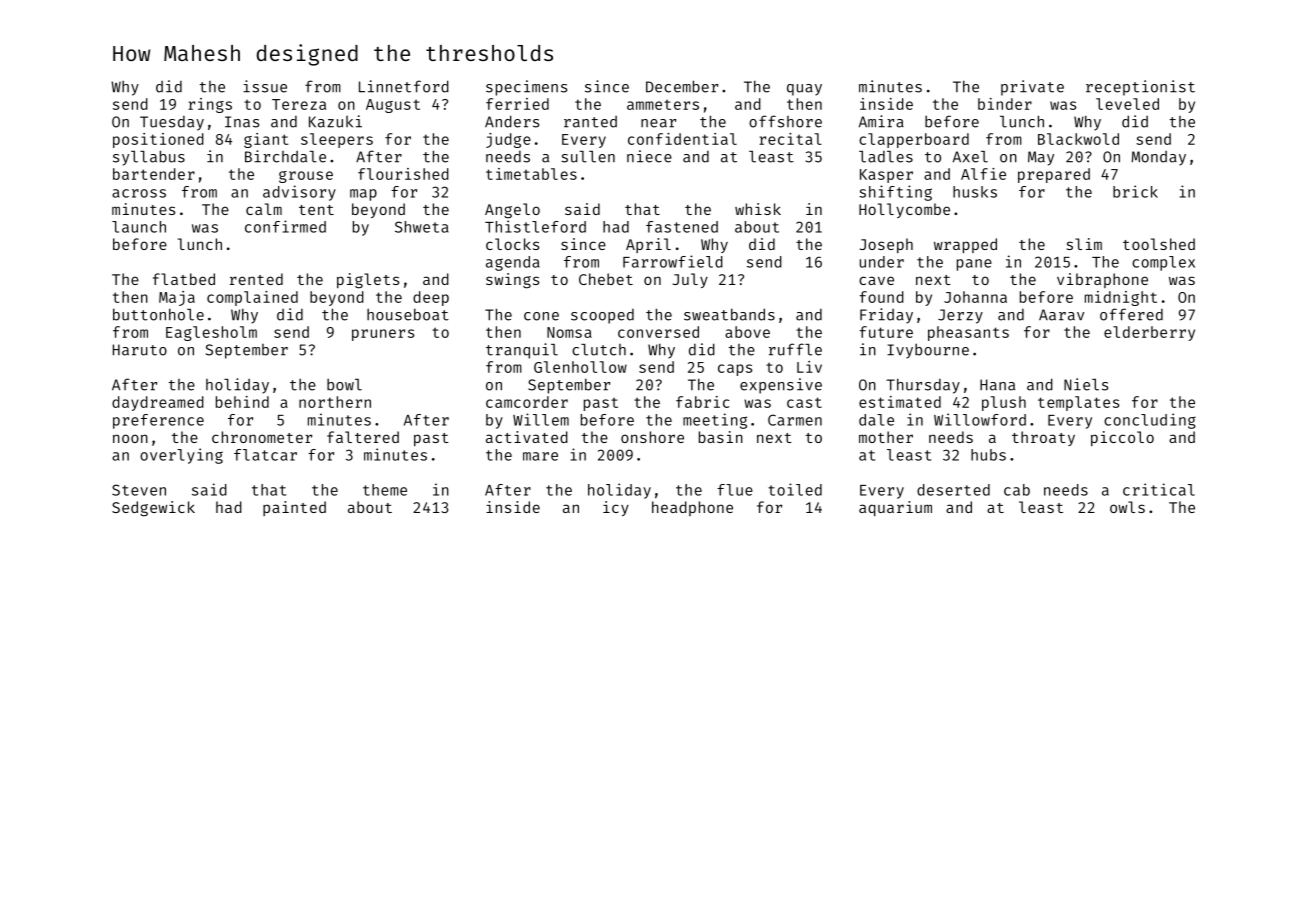 This screenshot has height=924, width=1308. I want to click on August, so click(393, 106).
